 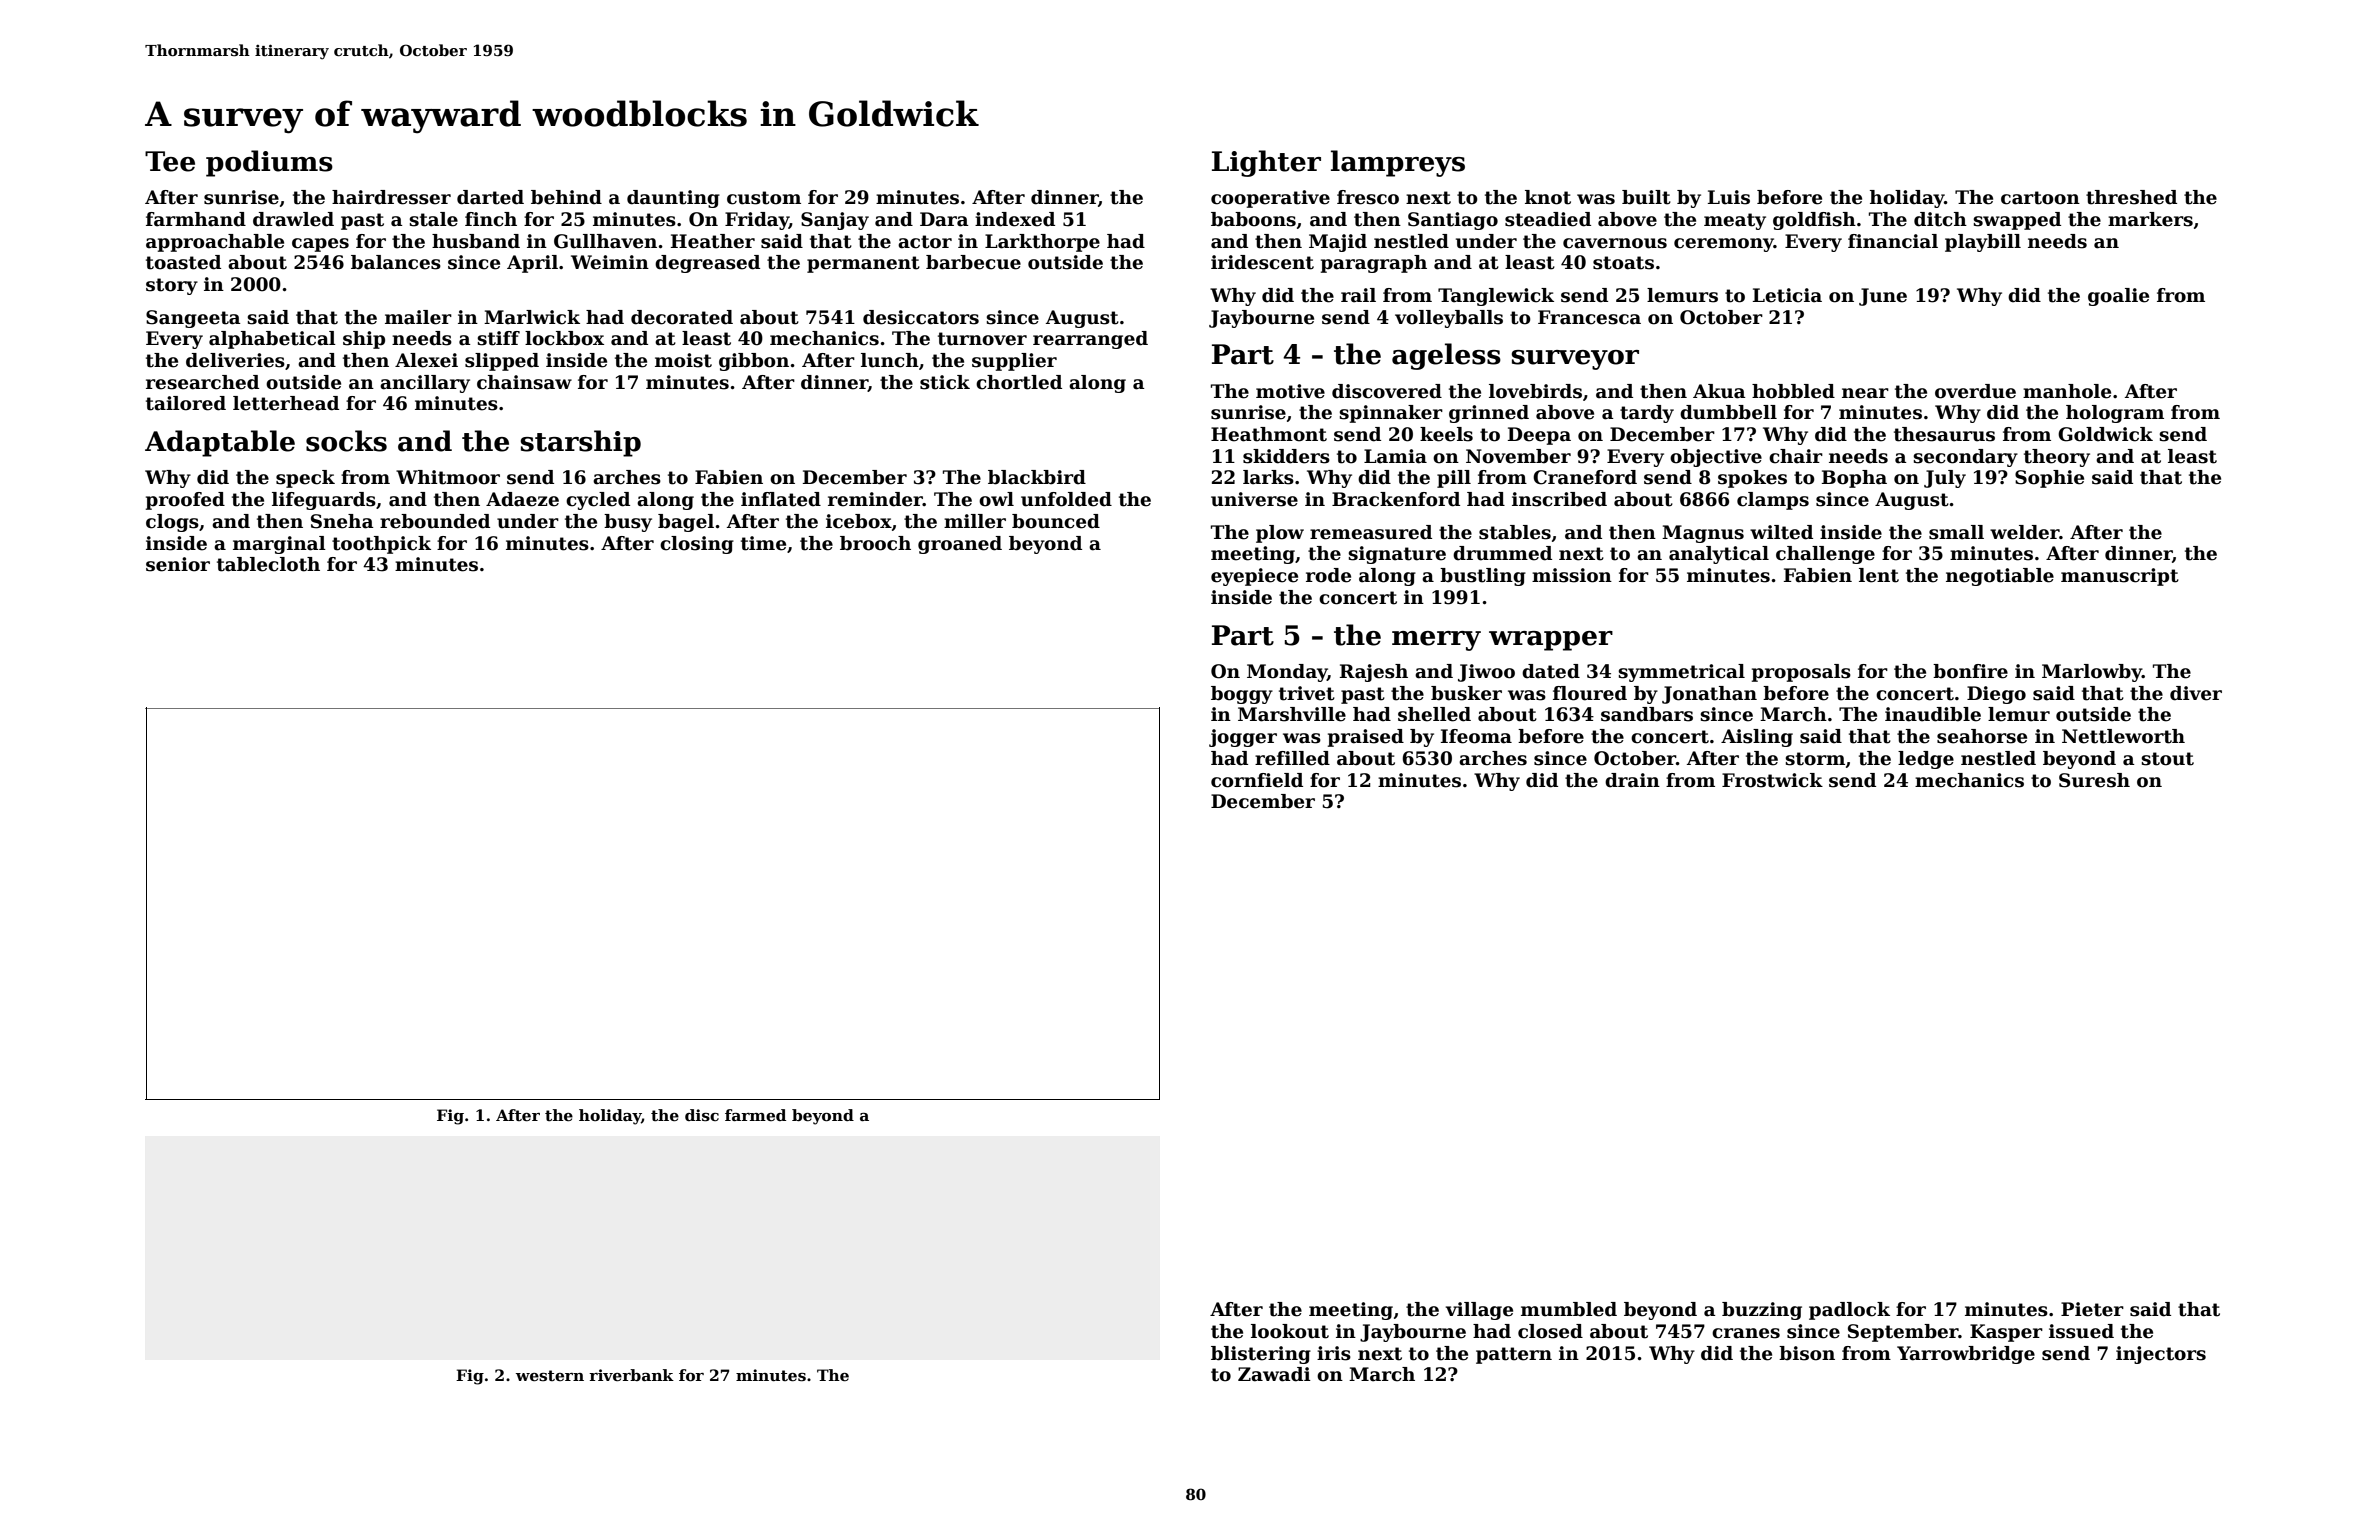 I want to click on lampreys, so click(x=1398, y=163).
